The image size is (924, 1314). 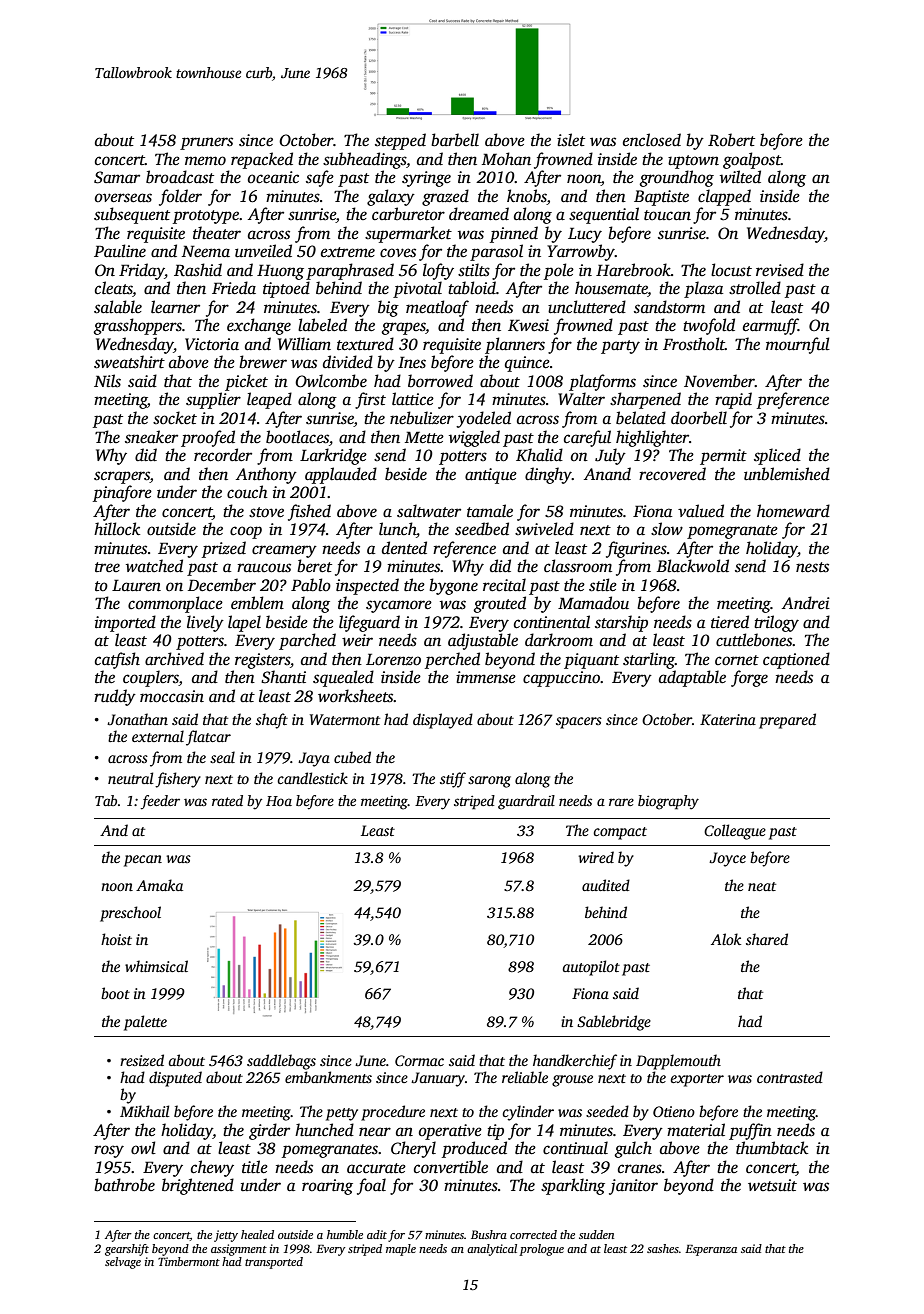 What do you see at coordinates (212, 1168) in the screenshot?
I see `chewy` at bounding box center [212, 1168].
